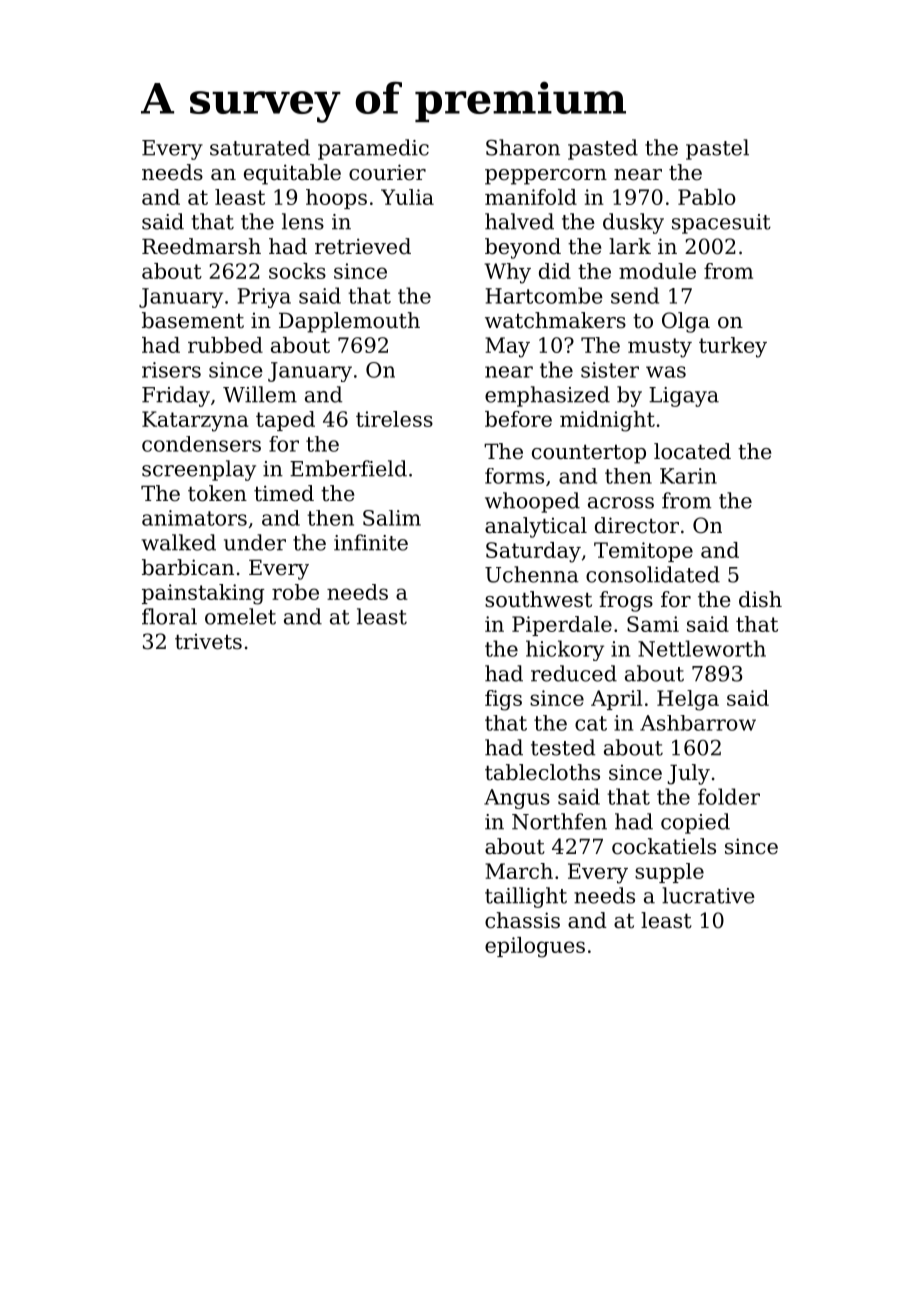 Image resolution: width=924 pixels, height=1311 pixels. What do you see at coordinates (208, 642) in the screenshot?
I see `trivets` at bounding box center [208, 642].
